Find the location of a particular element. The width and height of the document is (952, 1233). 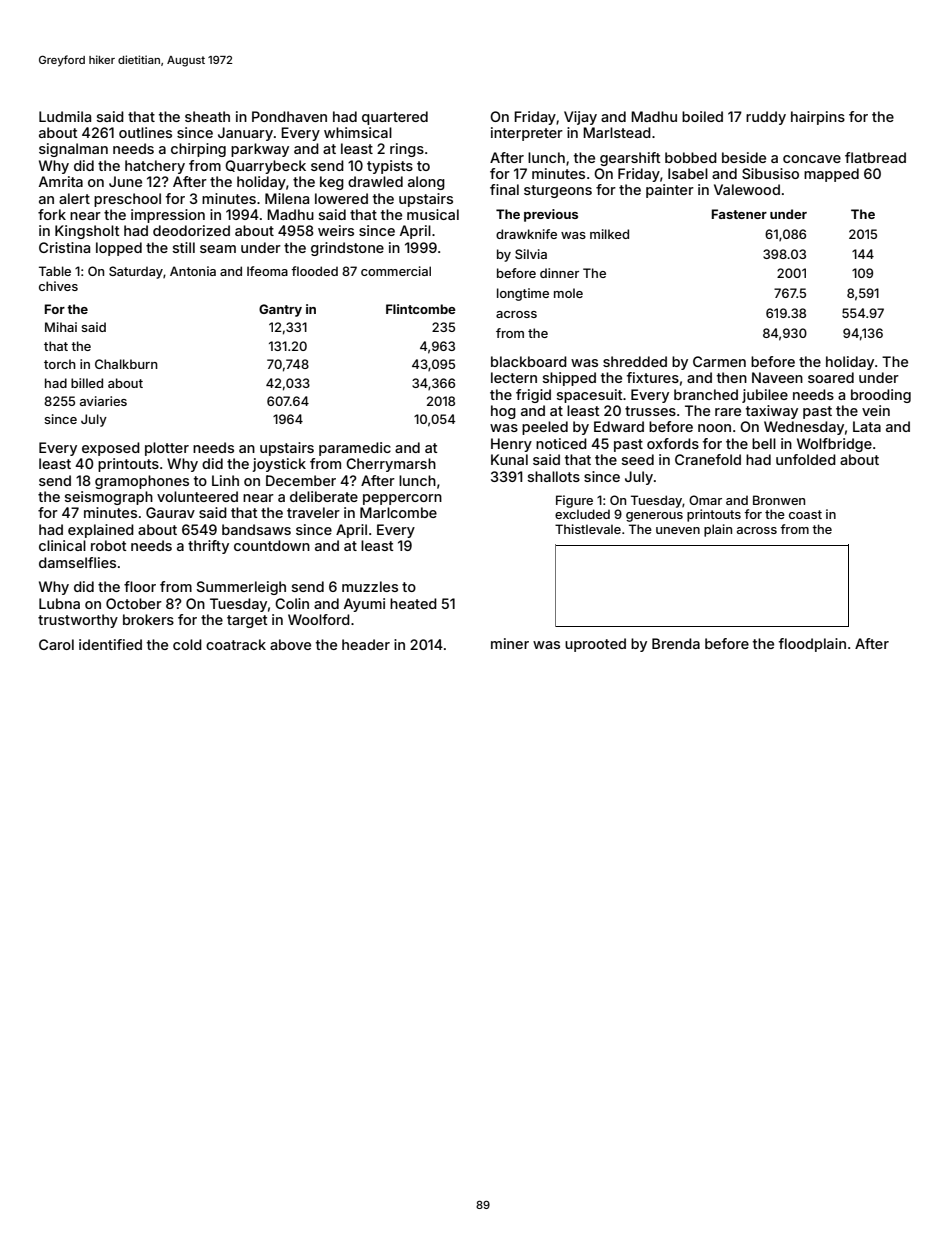

then is located at coordinates (732, 377).
